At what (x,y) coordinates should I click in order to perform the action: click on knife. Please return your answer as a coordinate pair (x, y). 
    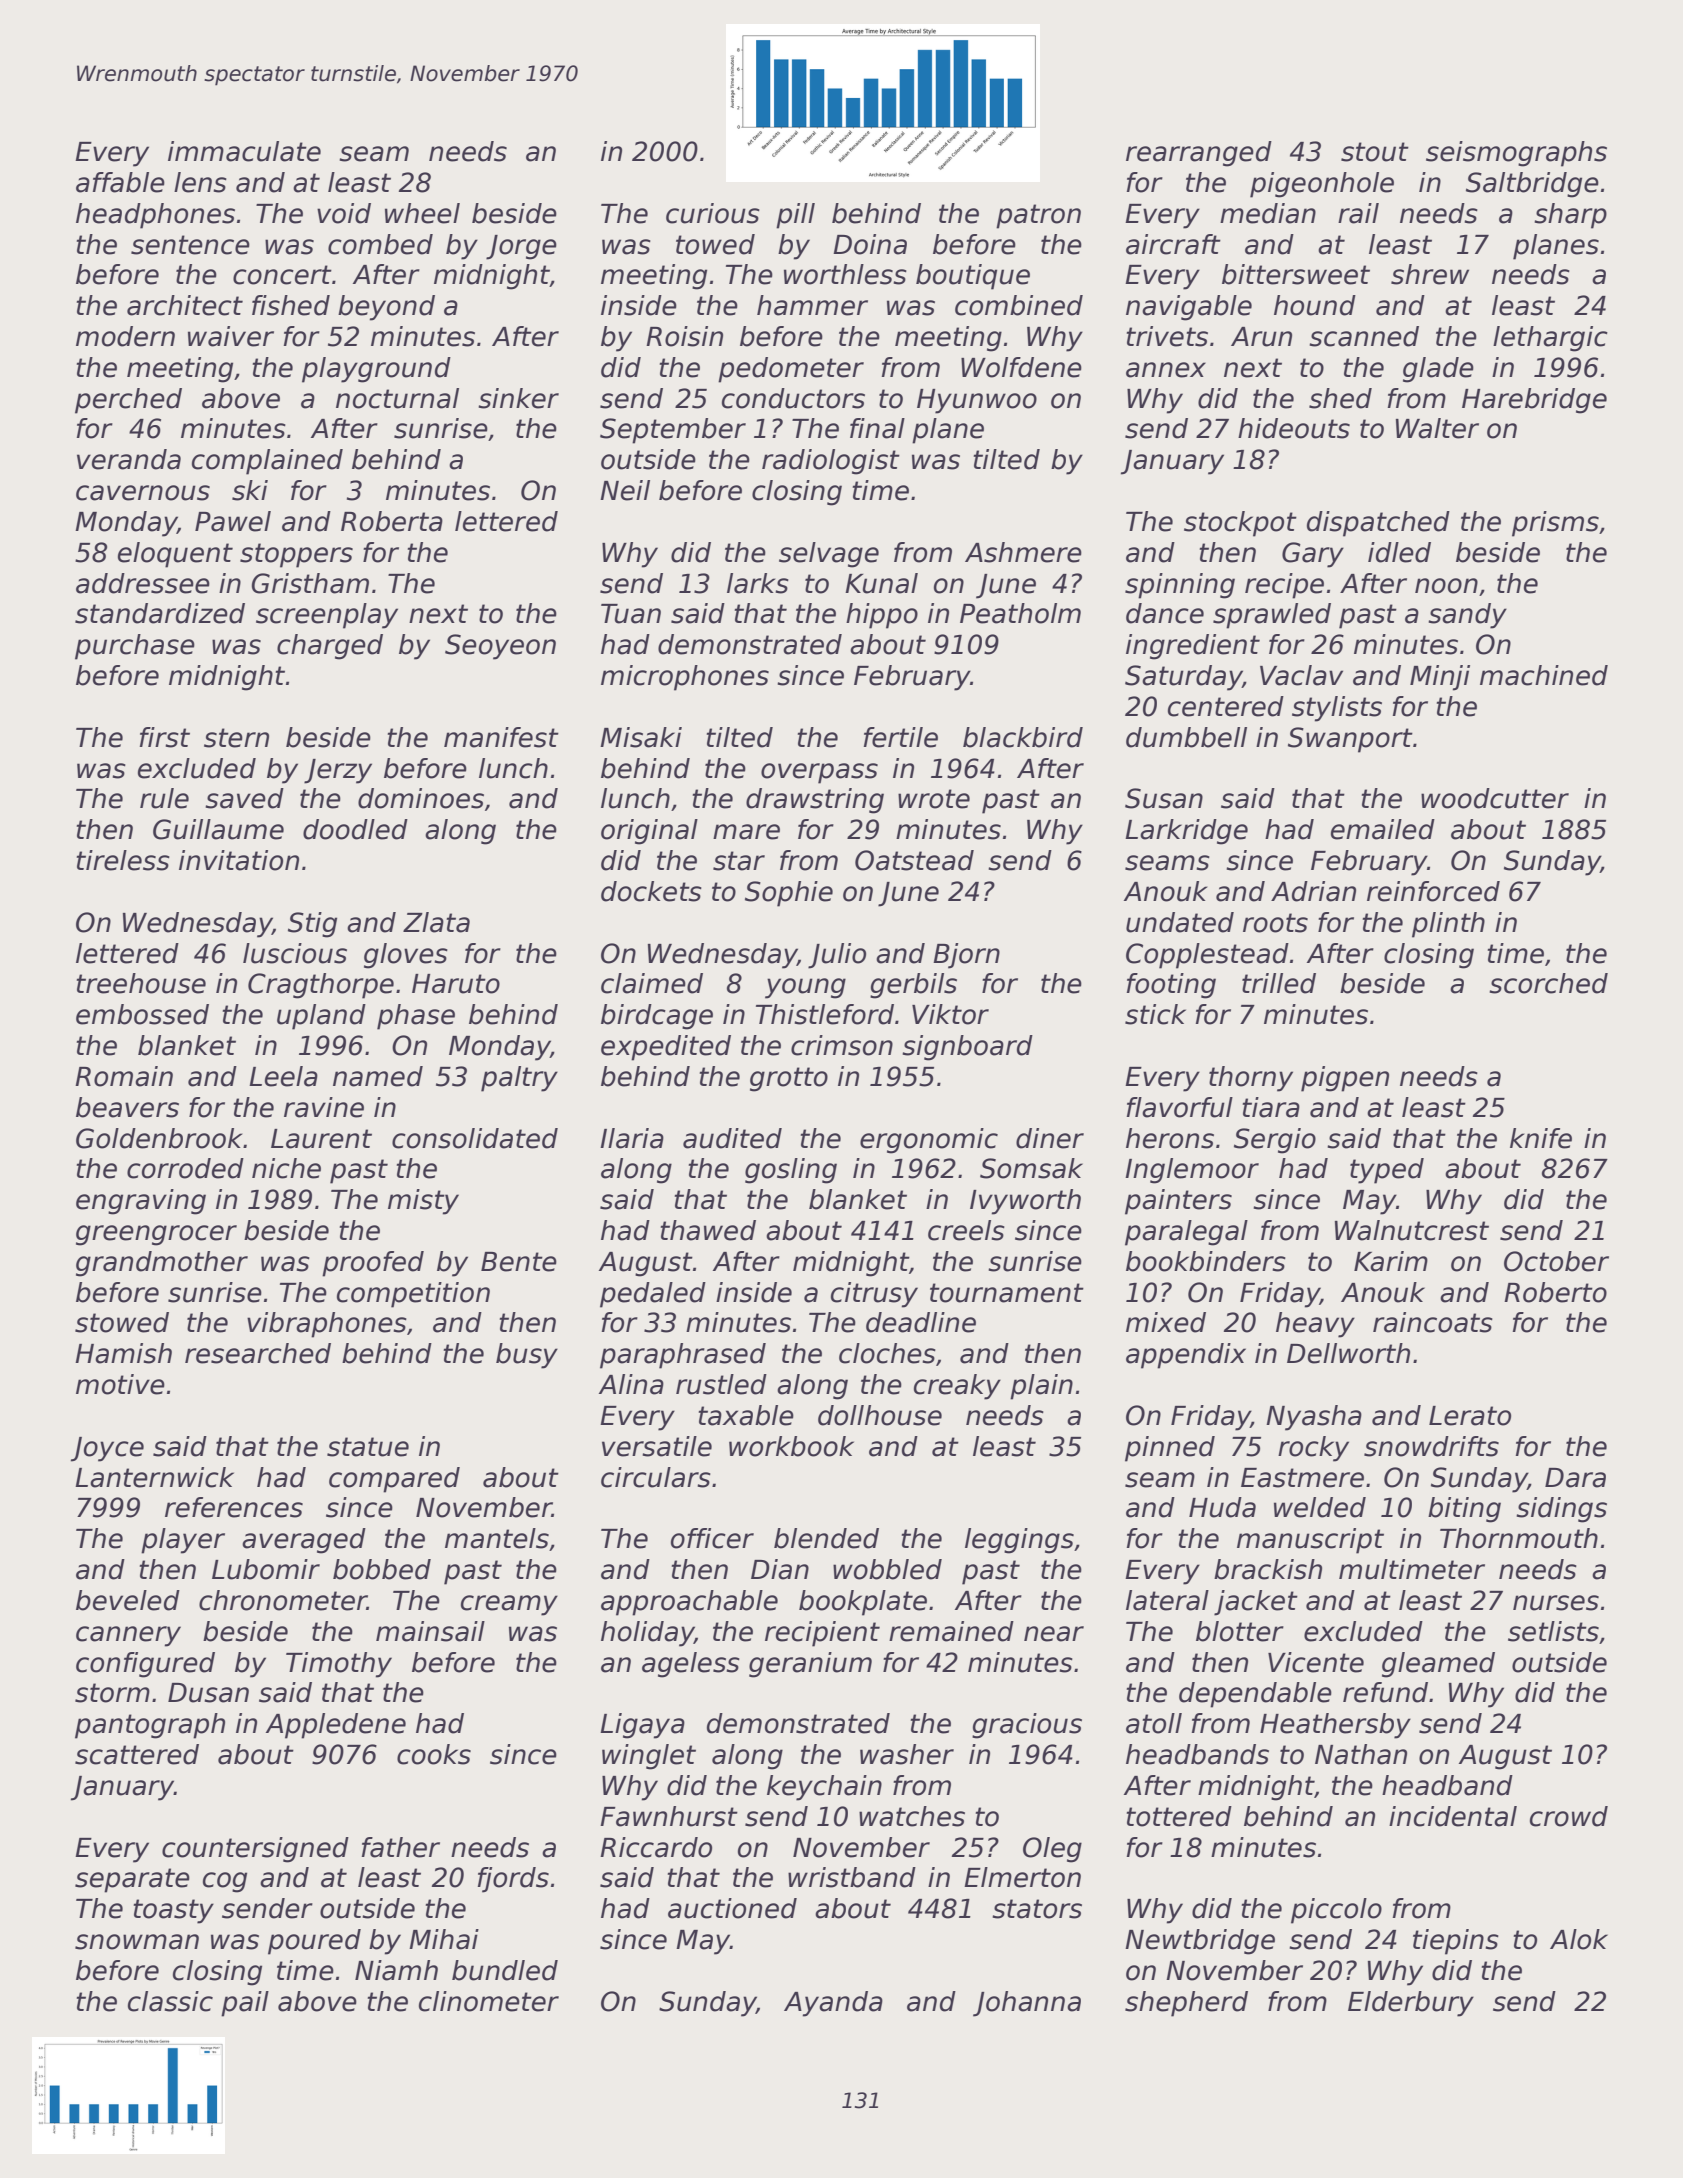
    Looking at the image, I should click on (1541, 1138).
